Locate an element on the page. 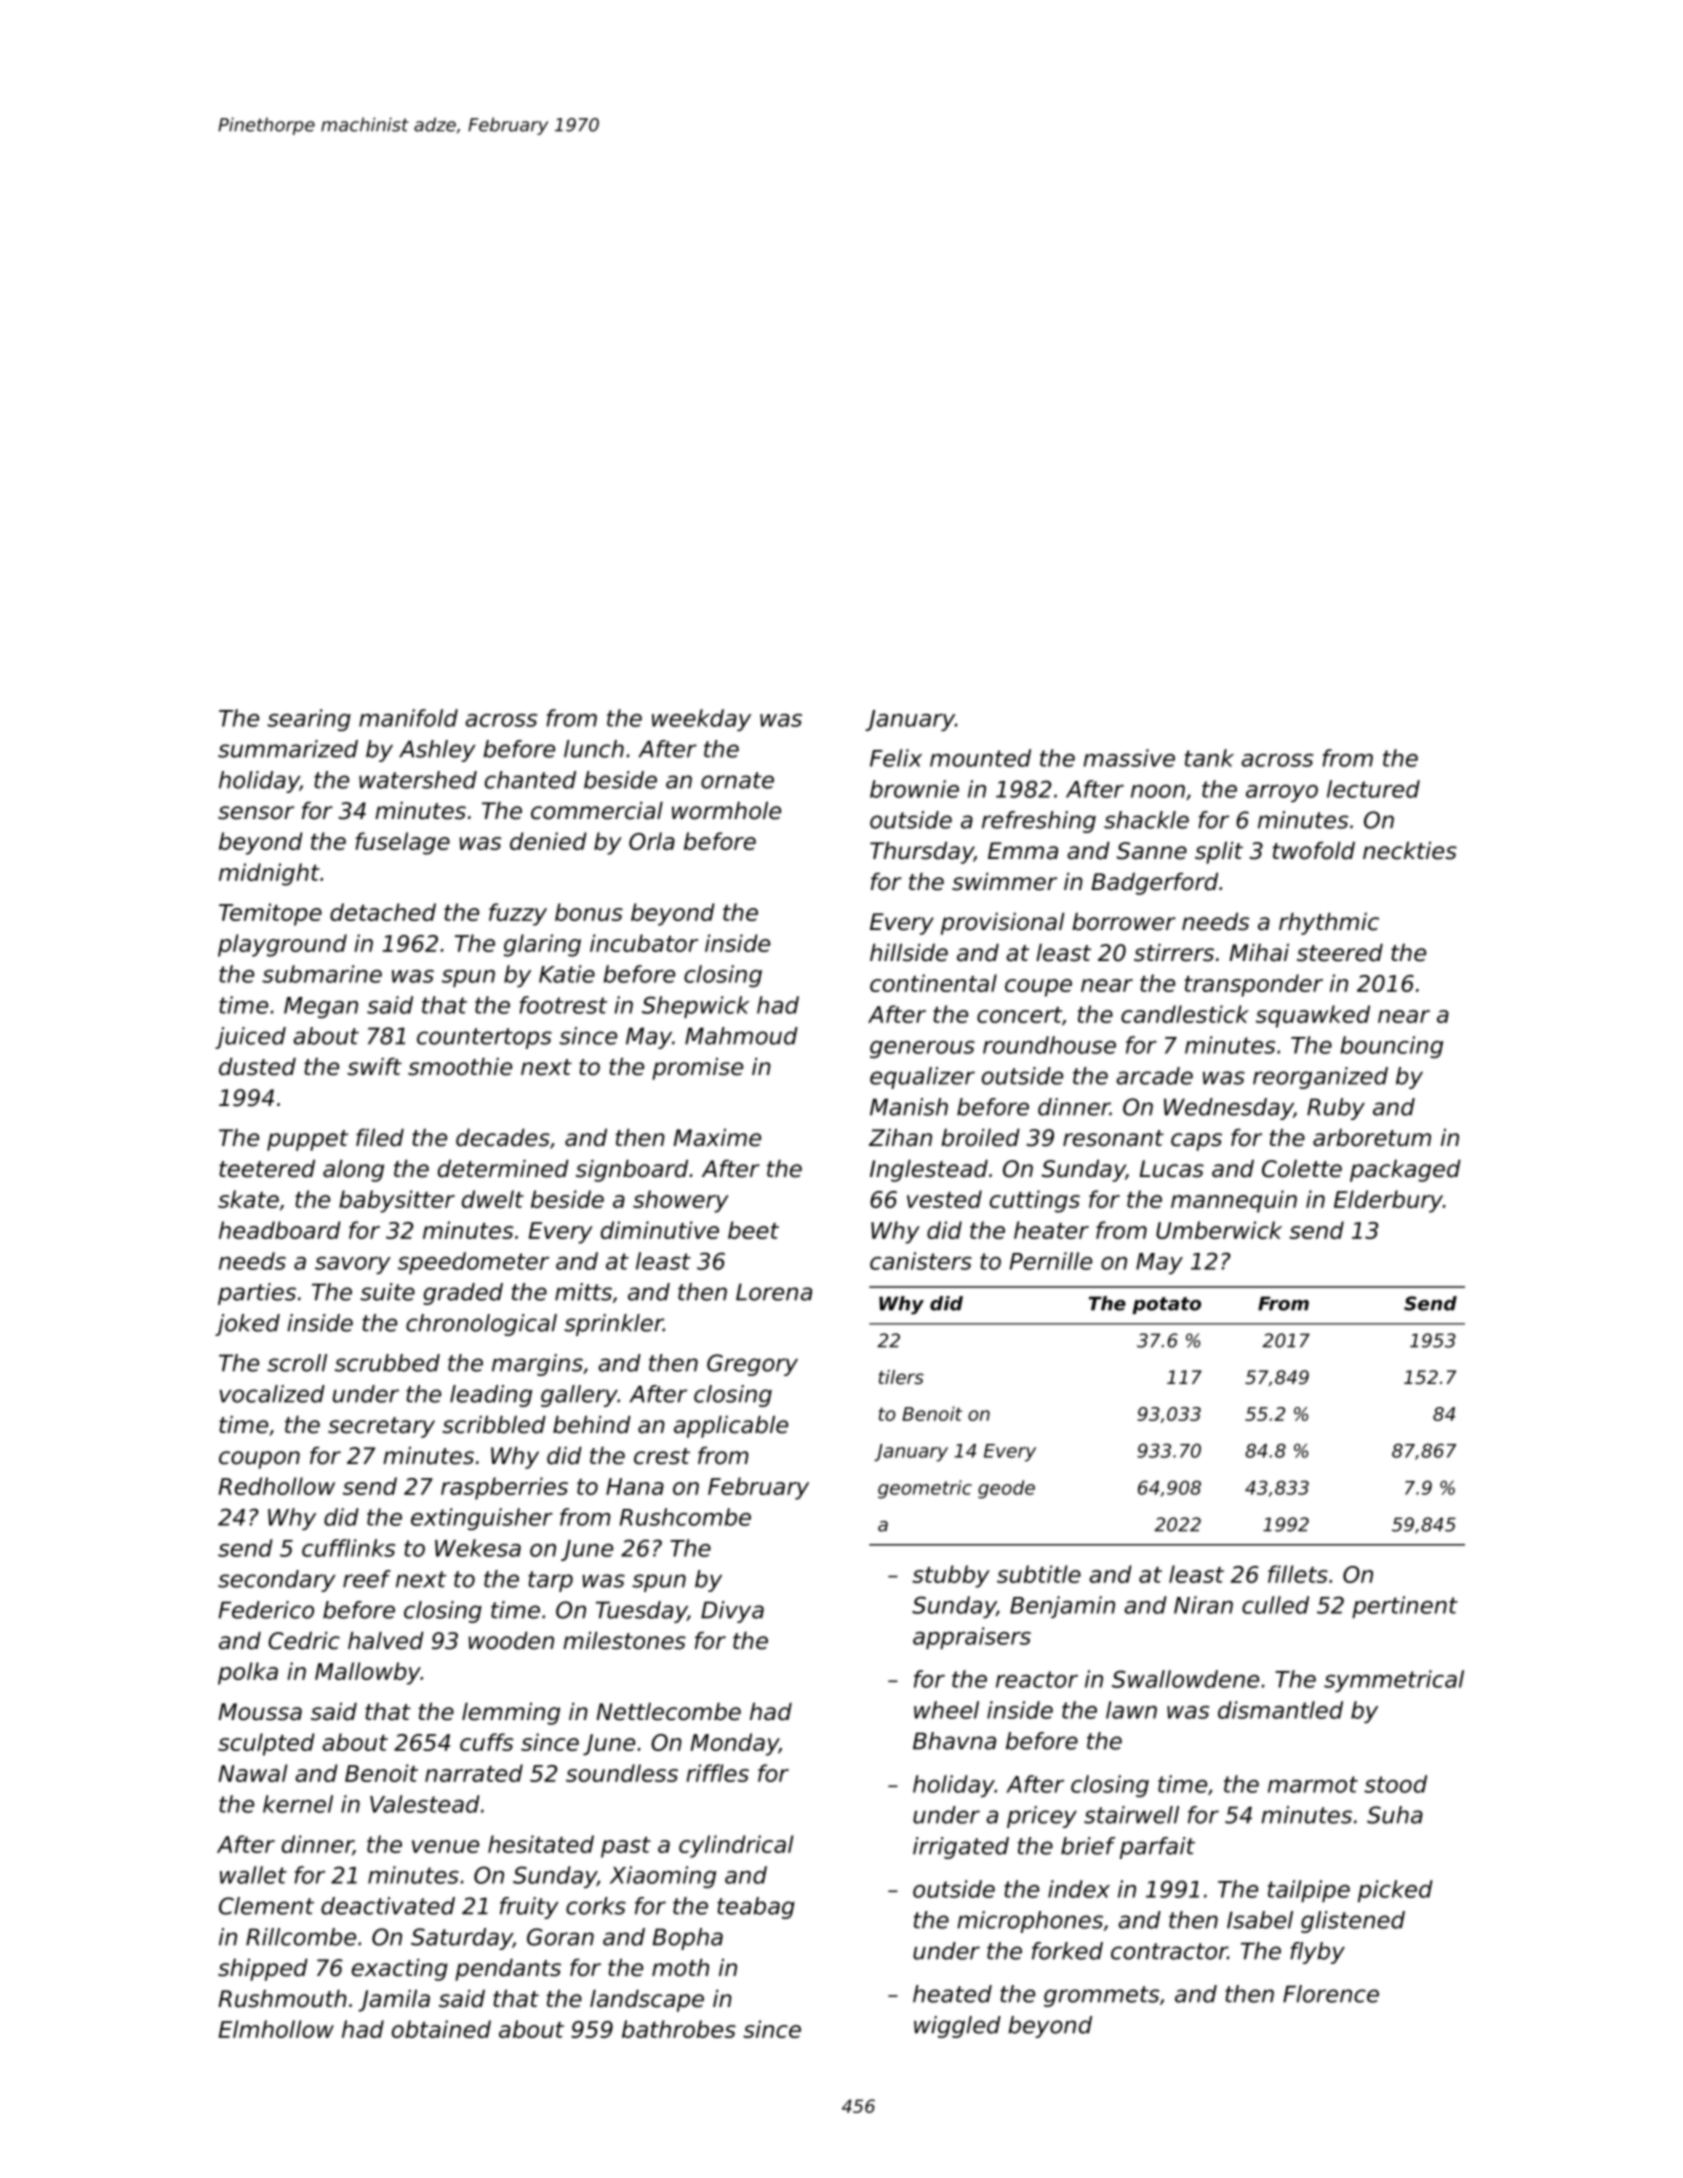 This image has height=2178, width=1683. dusted is located at coordinates (257, 1067).
